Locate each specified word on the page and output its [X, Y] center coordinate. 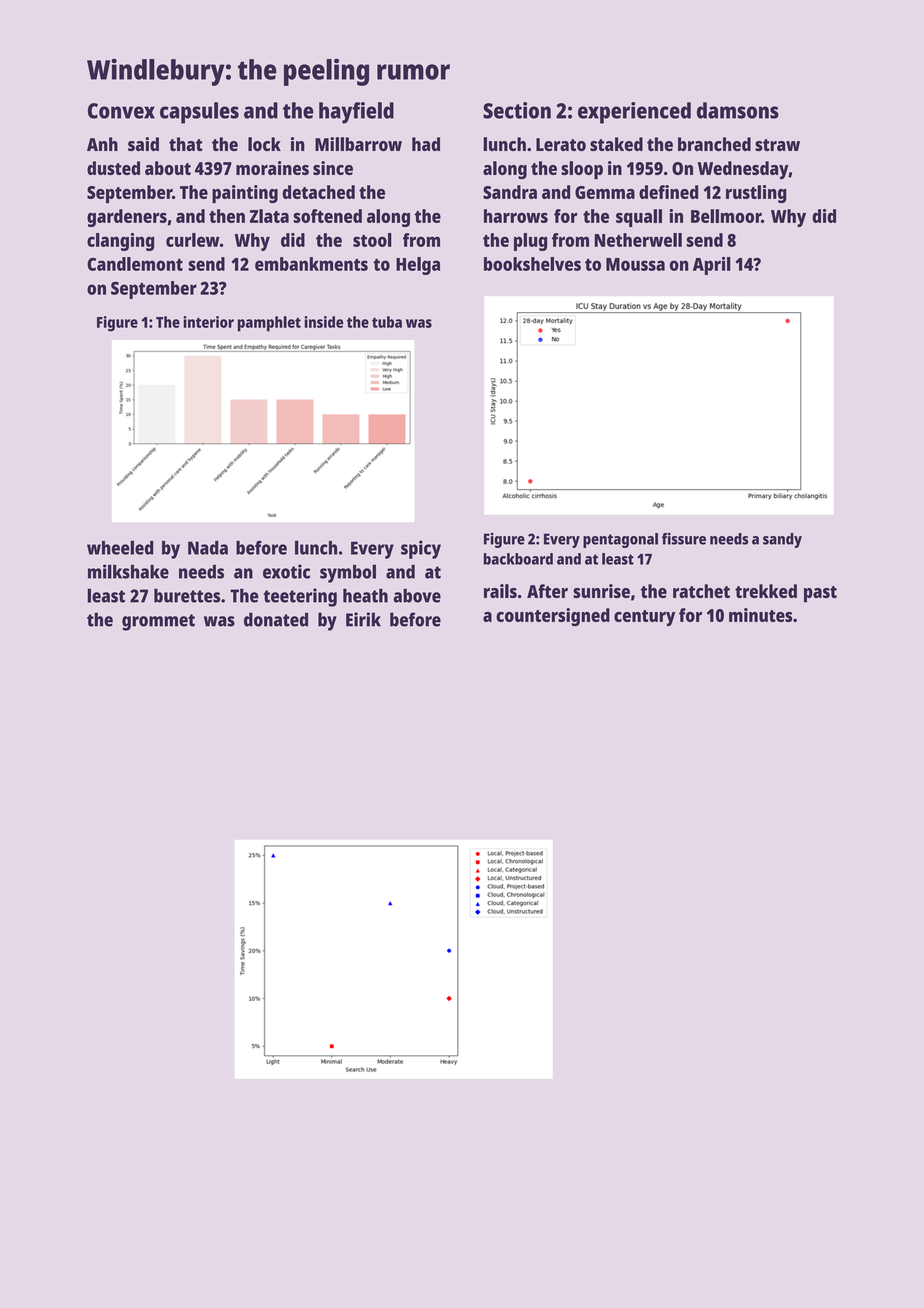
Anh [102, 144]
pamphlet [269, 324]
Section [517, 110]
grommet [158, 622]
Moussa [635, 264]
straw [777, 145]
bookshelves [532, 264]
